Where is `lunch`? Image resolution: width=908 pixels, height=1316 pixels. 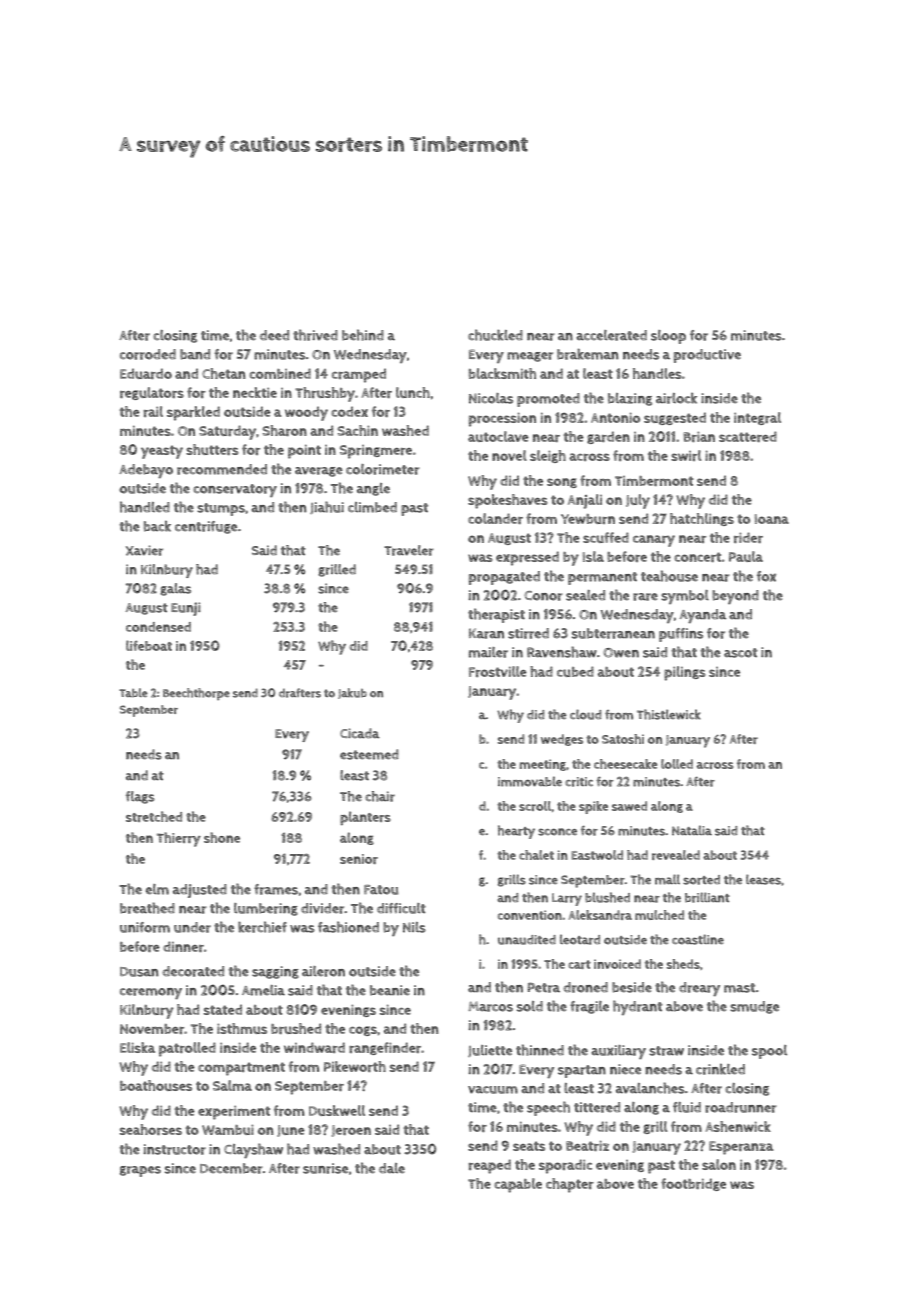
lunch is located at coordinates (413, 392).
